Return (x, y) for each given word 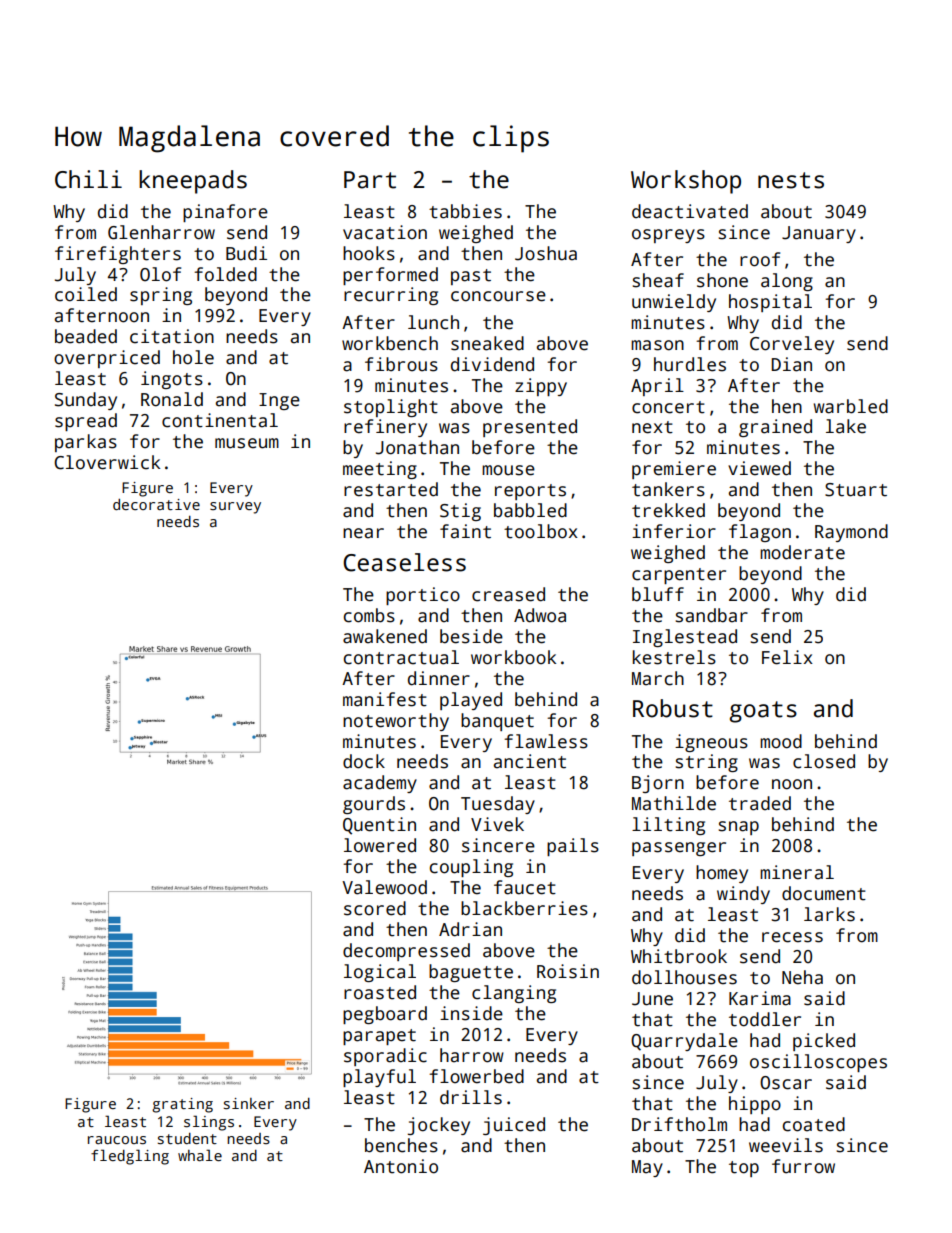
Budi (246, 253)
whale (200, 1155)
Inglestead (685, 638)
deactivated (690, 211)
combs (369, 615)
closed (824, 761)
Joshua (546, 253)
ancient (530, 761)
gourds (374, 805)
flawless (546, 741)
